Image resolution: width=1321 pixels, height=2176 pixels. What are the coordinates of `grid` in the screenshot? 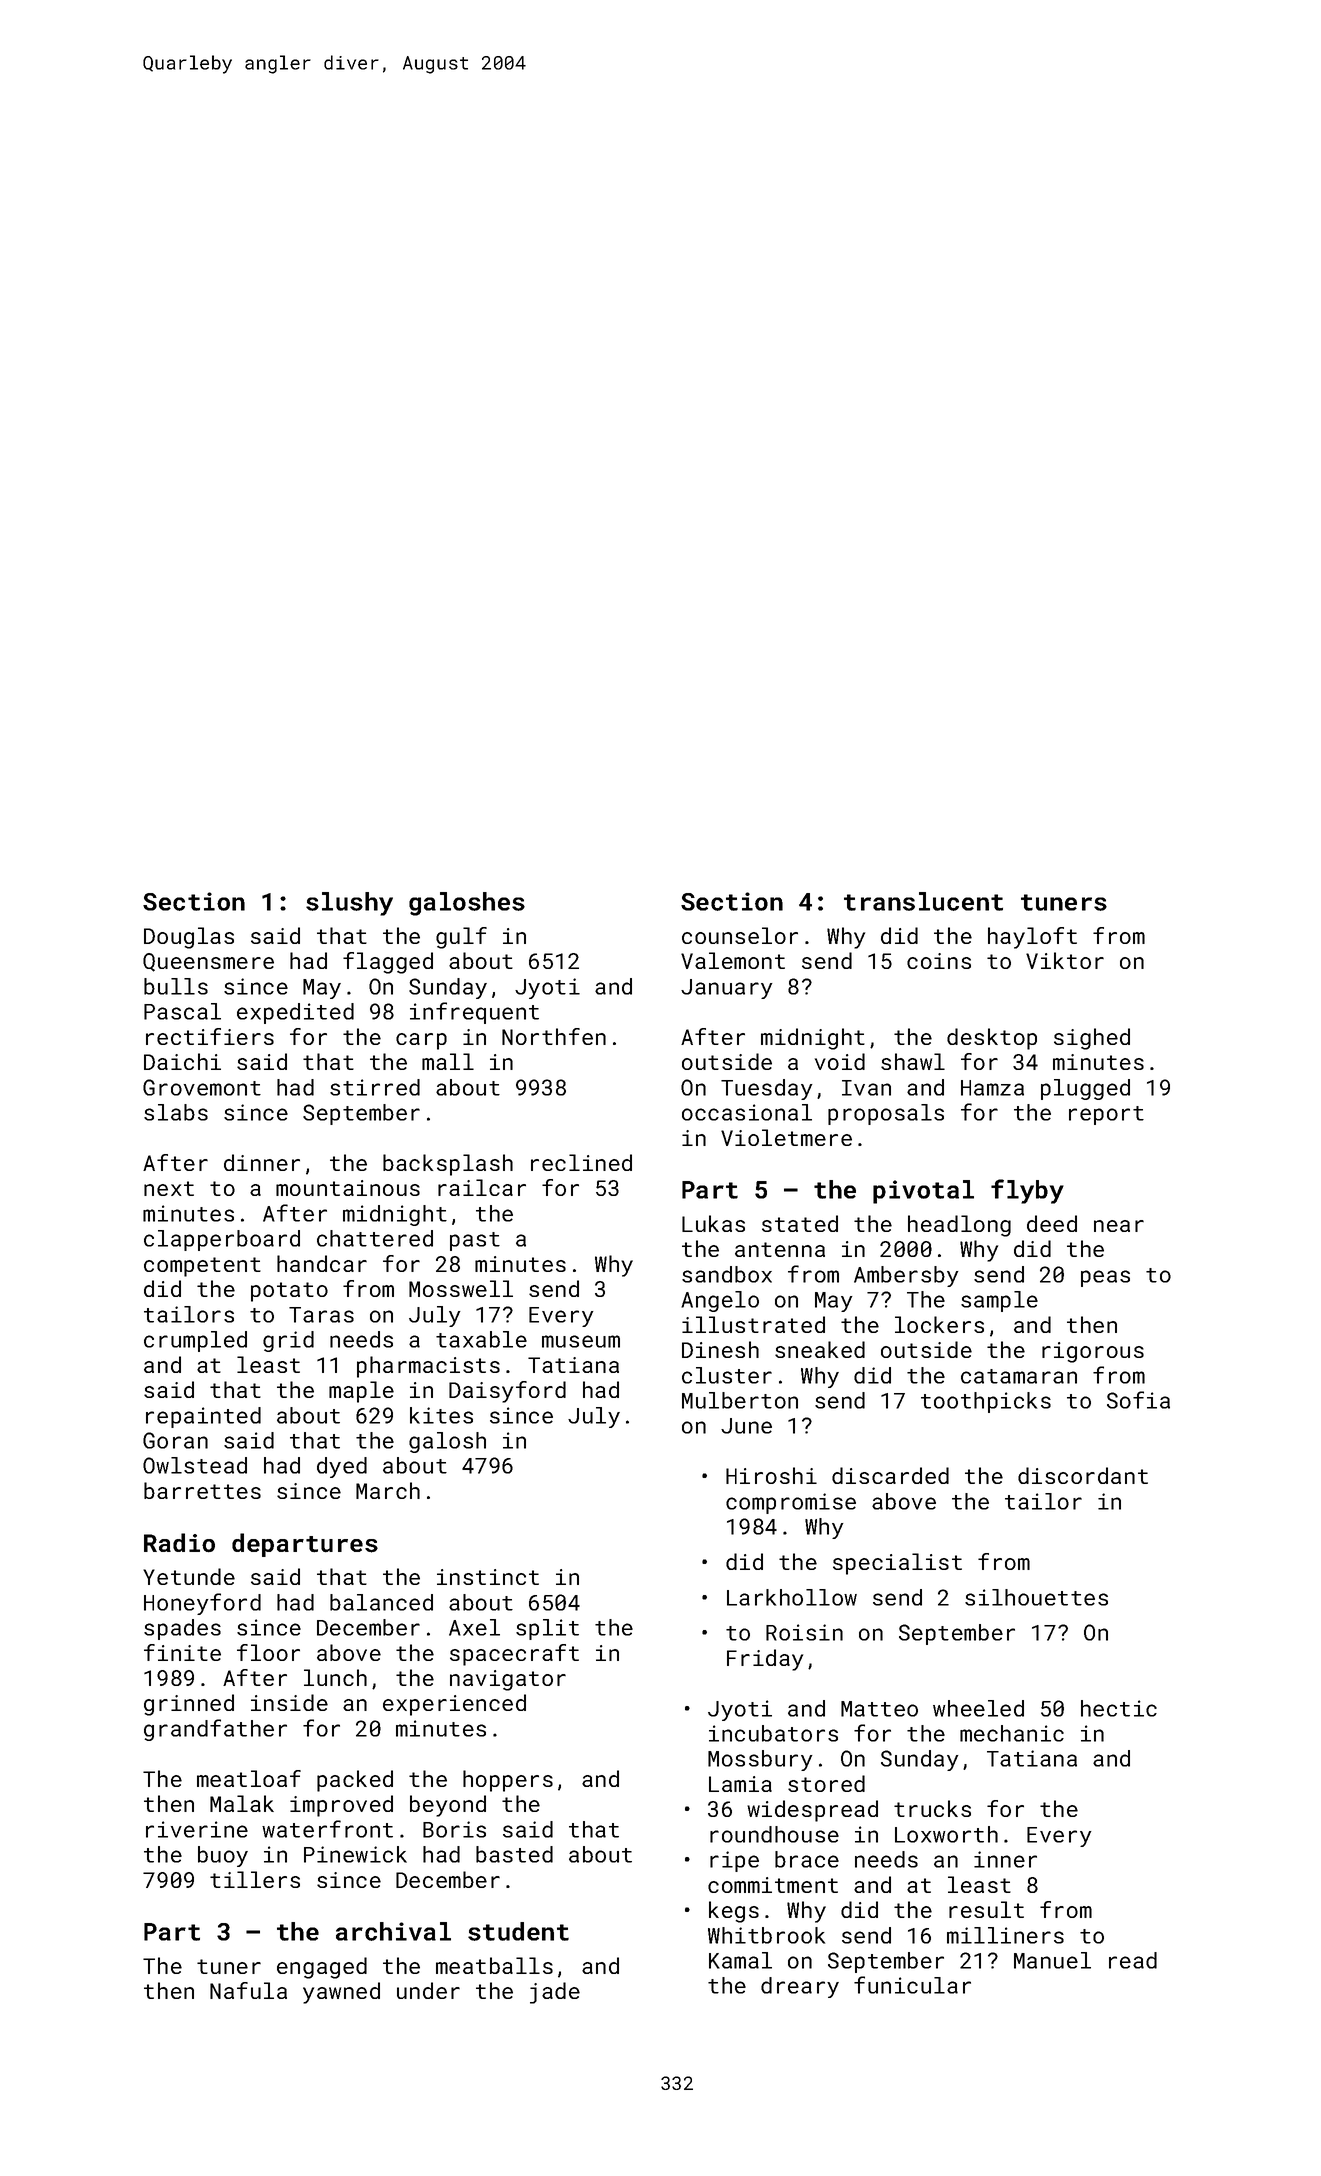 It's located at (288, 1341).
